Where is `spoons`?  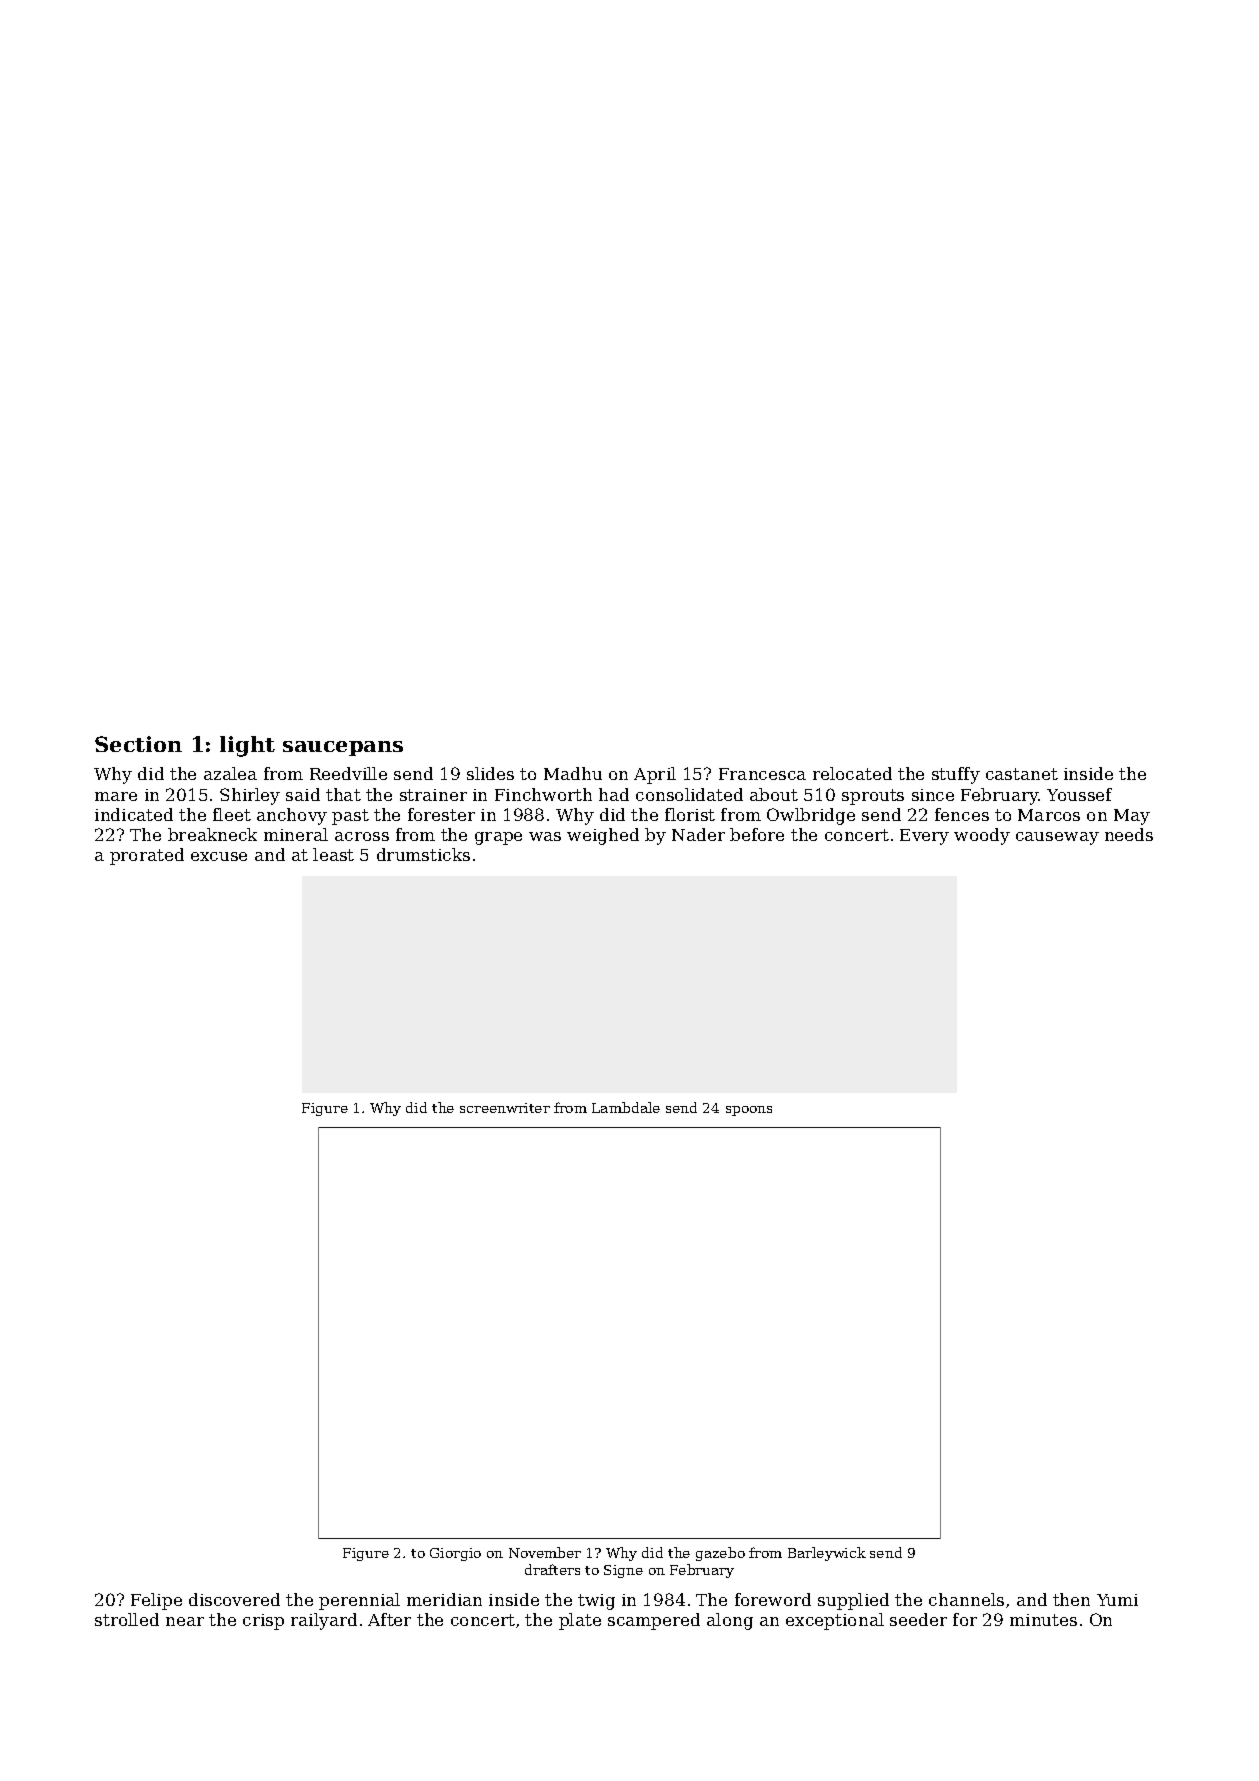 spoons is located at coordinates (749, 1111).
